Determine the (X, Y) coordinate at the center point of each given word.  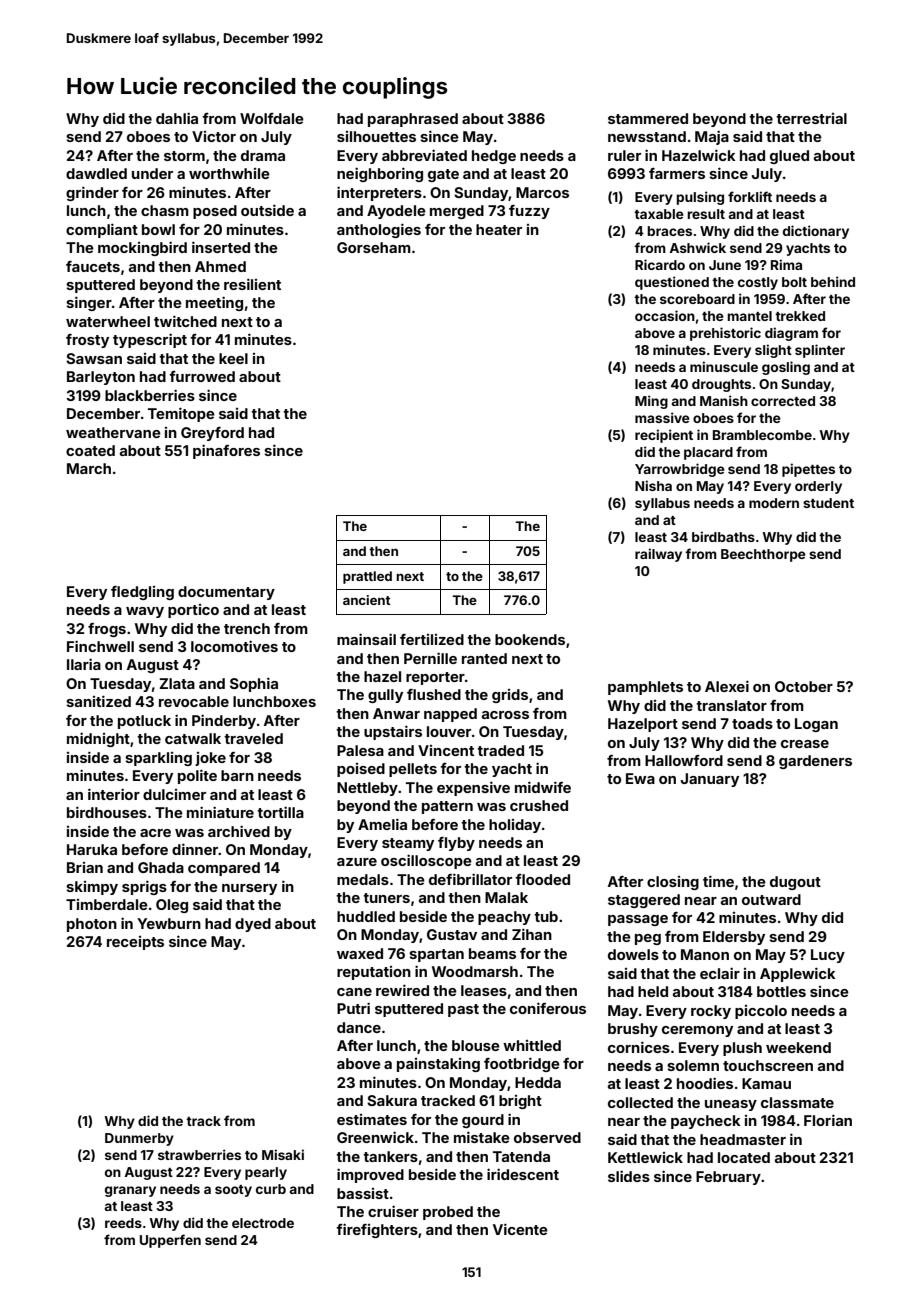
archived (239, 831)
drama (263, 155)
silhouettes (376, 136)
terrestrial (811, 118)
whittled (532, 1045)
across (505, 715)
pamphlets (645, 688)
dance (359, 1027)
